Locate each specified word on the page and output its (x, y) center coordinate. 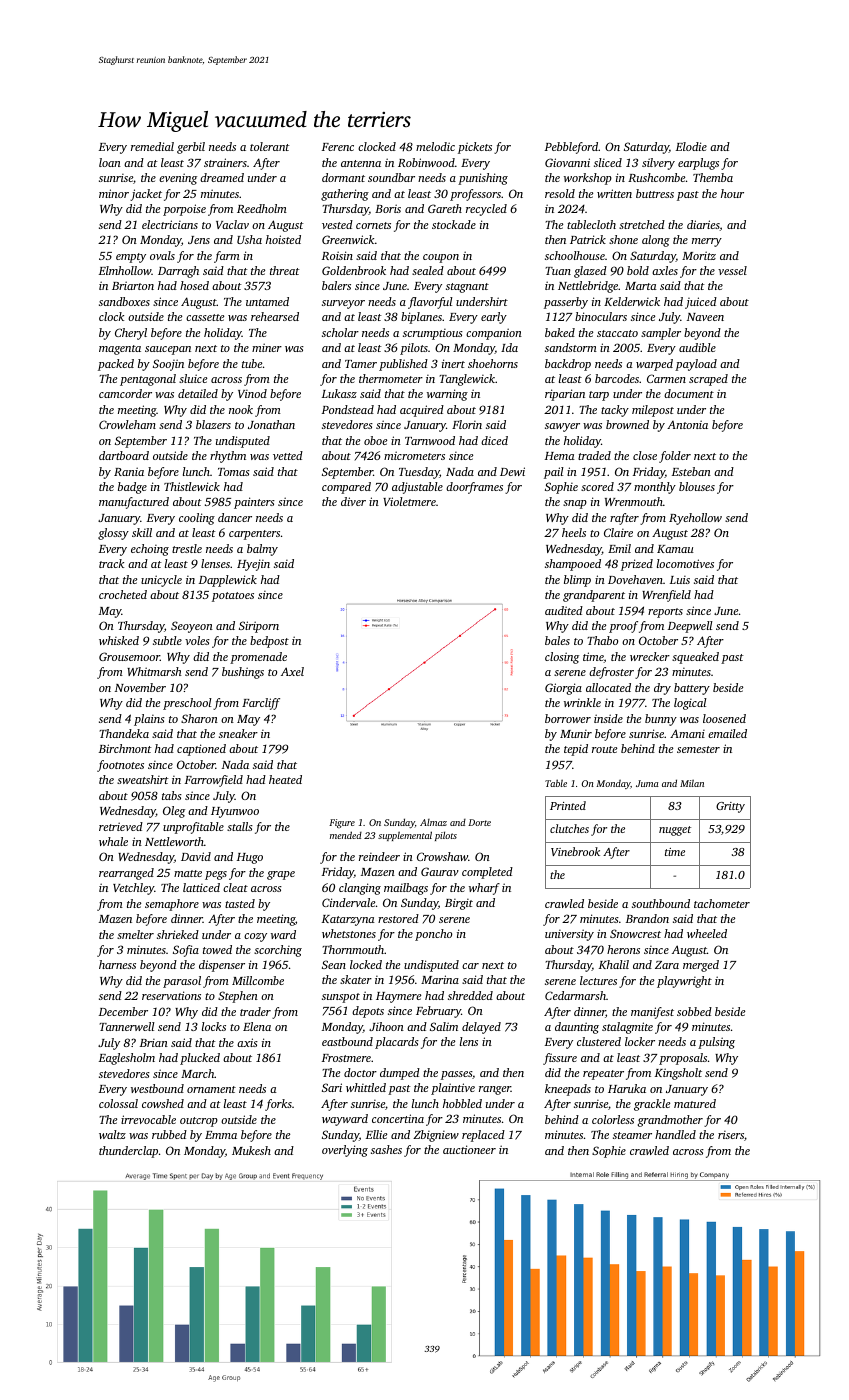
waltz (112, 1134)
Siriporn (259, 627)
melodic (435, 146)
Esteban (691, 471)
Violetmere (409, 501)
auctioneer (469, 1149)
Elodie (691, 146)
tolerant (270, 146)
